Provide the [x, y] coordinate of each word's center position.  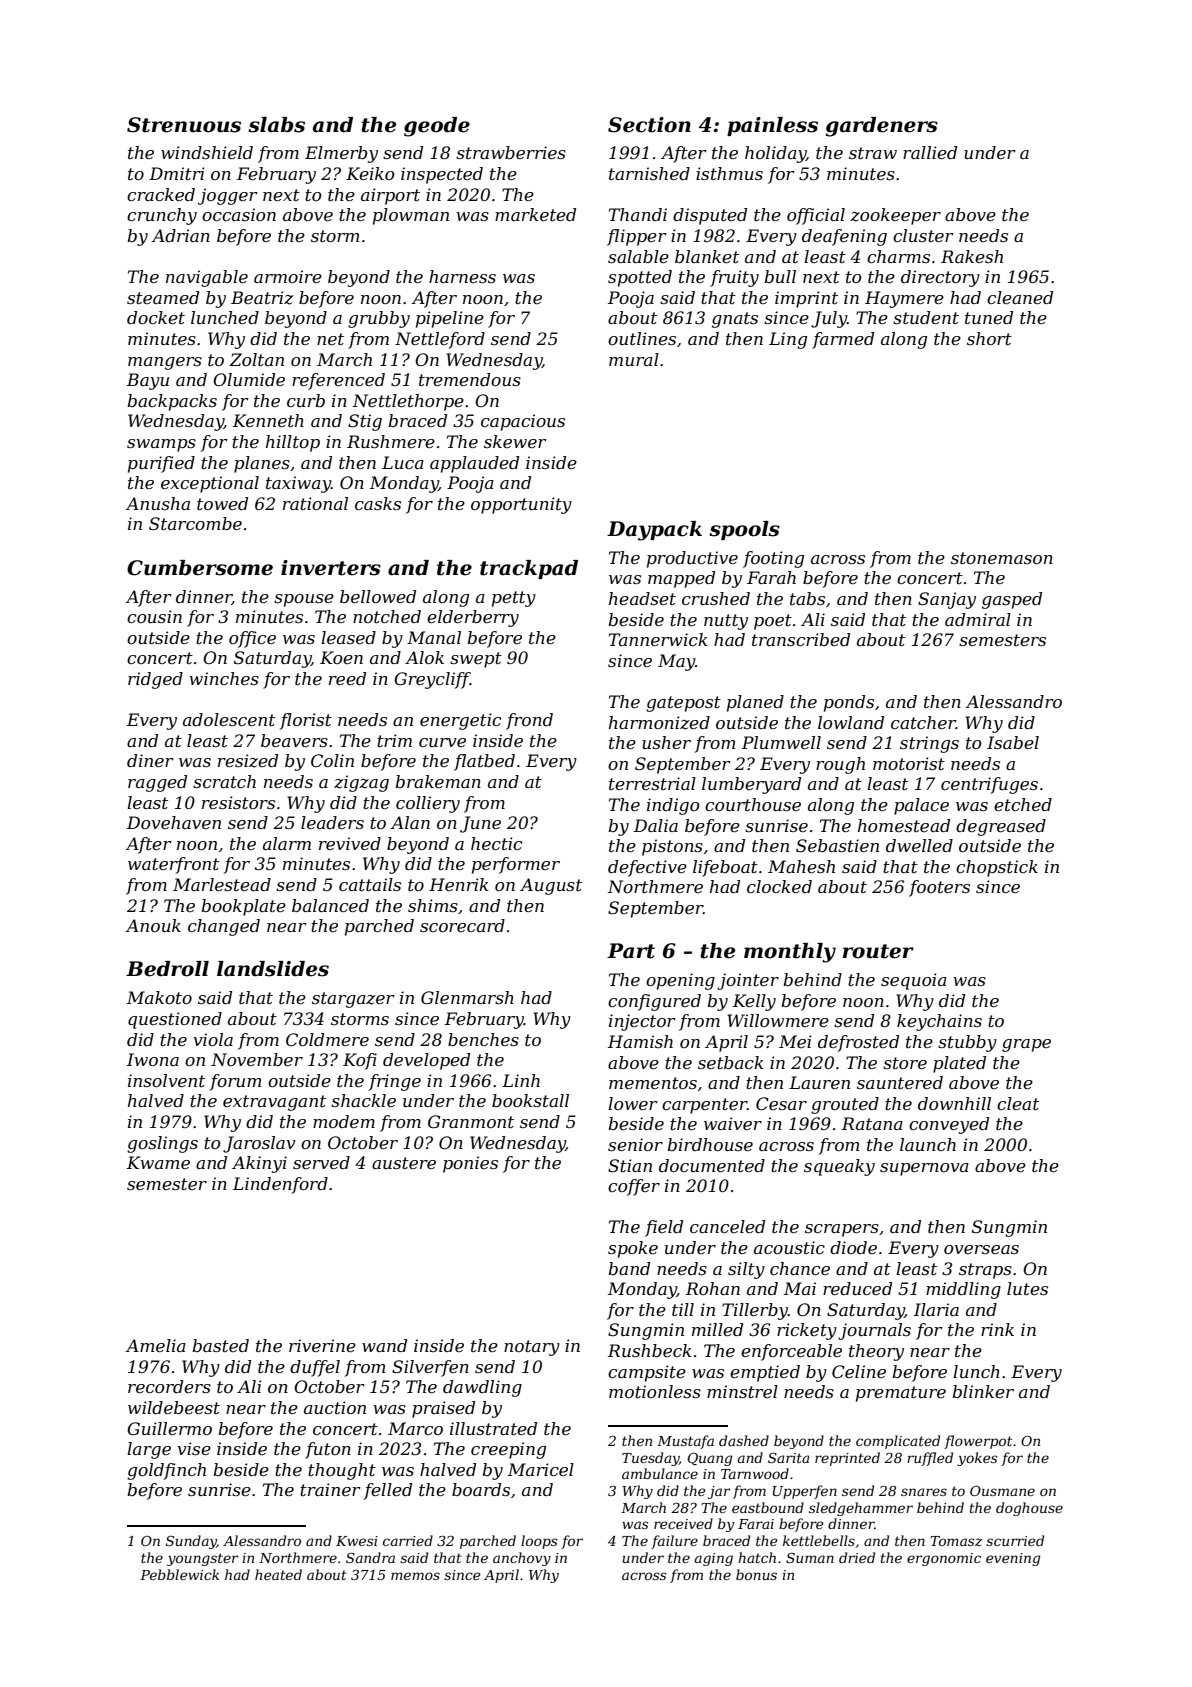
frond [529, 721]
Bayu [148, 381]
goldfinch [166, 1471]
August [551, 886]
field [664, 1228]
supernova [924, 1169]
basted [220, 1345]
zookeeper [895, 216]
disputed [710, 216]
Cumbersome [200, 568]
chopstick [997, 868]
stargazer [353, 1000]
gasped [1012, 600]
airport [390, 196]
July [829, 319]
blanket [707, 256]
